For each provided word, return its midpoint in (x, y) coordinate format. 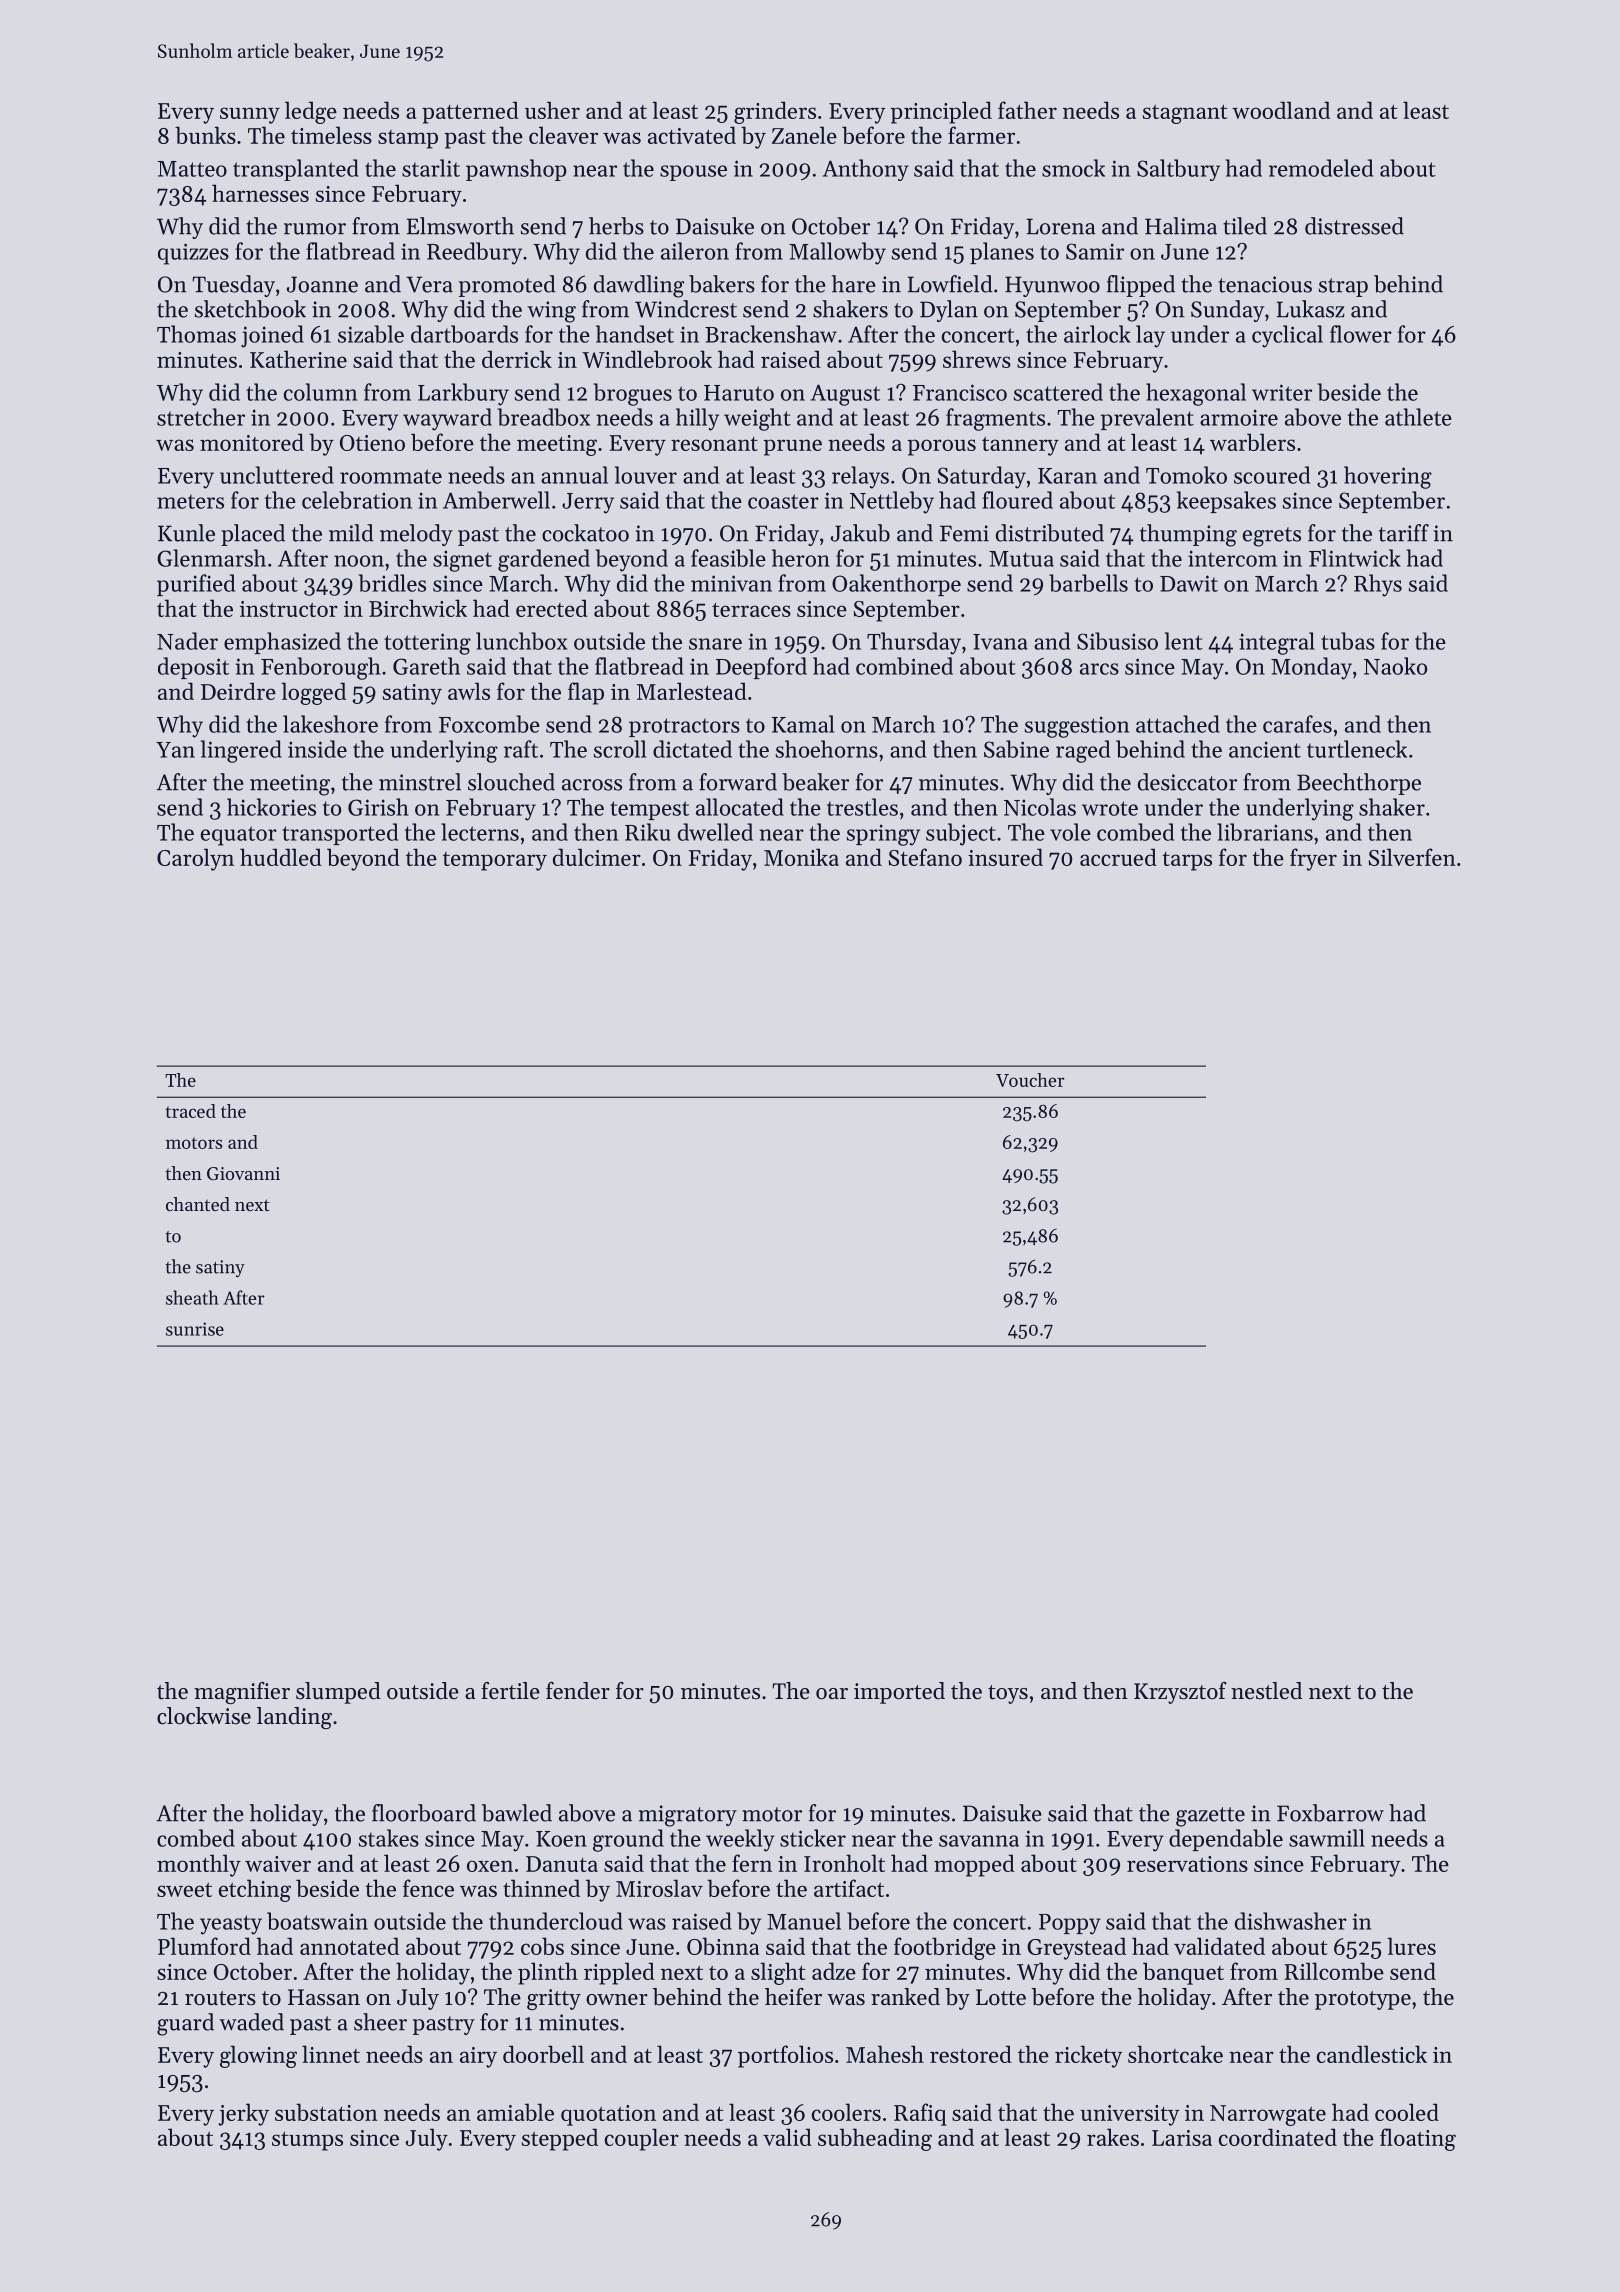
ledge (311, 112)
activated (692, 135)
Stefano (925, 857)
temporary (495, 861)
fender (578, 1691)
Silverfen (1412, 857)
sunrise (195, 1329)
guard (185, 2024)
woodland (1281, 110)
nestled (1266, 1691)
